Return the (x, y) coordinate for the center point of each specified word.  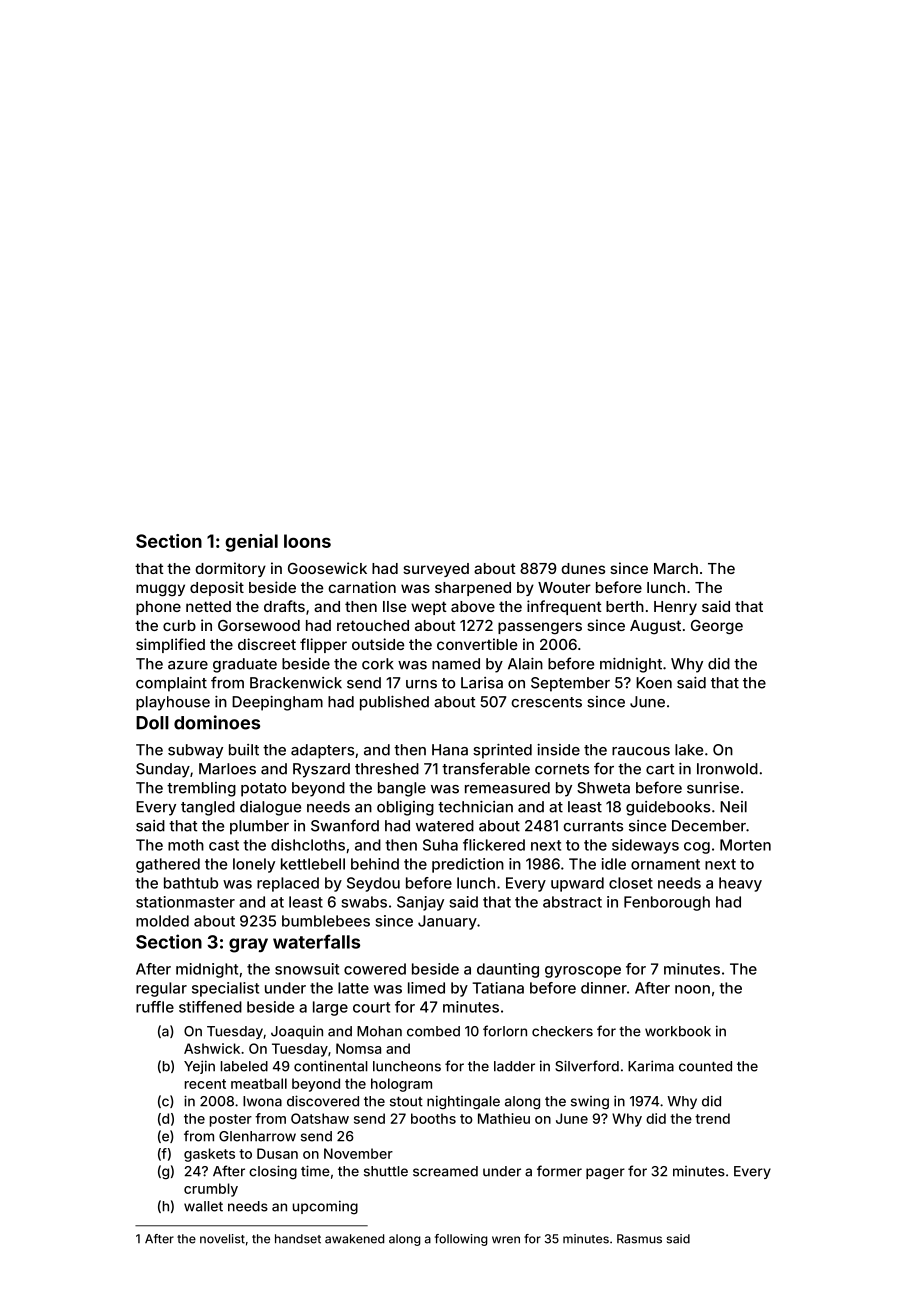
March (676, 568)
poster (231, 1120)
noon (692, 989)
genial (251, 543)
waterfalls (316, 941)
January (447, 922)
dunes (583, 568)
